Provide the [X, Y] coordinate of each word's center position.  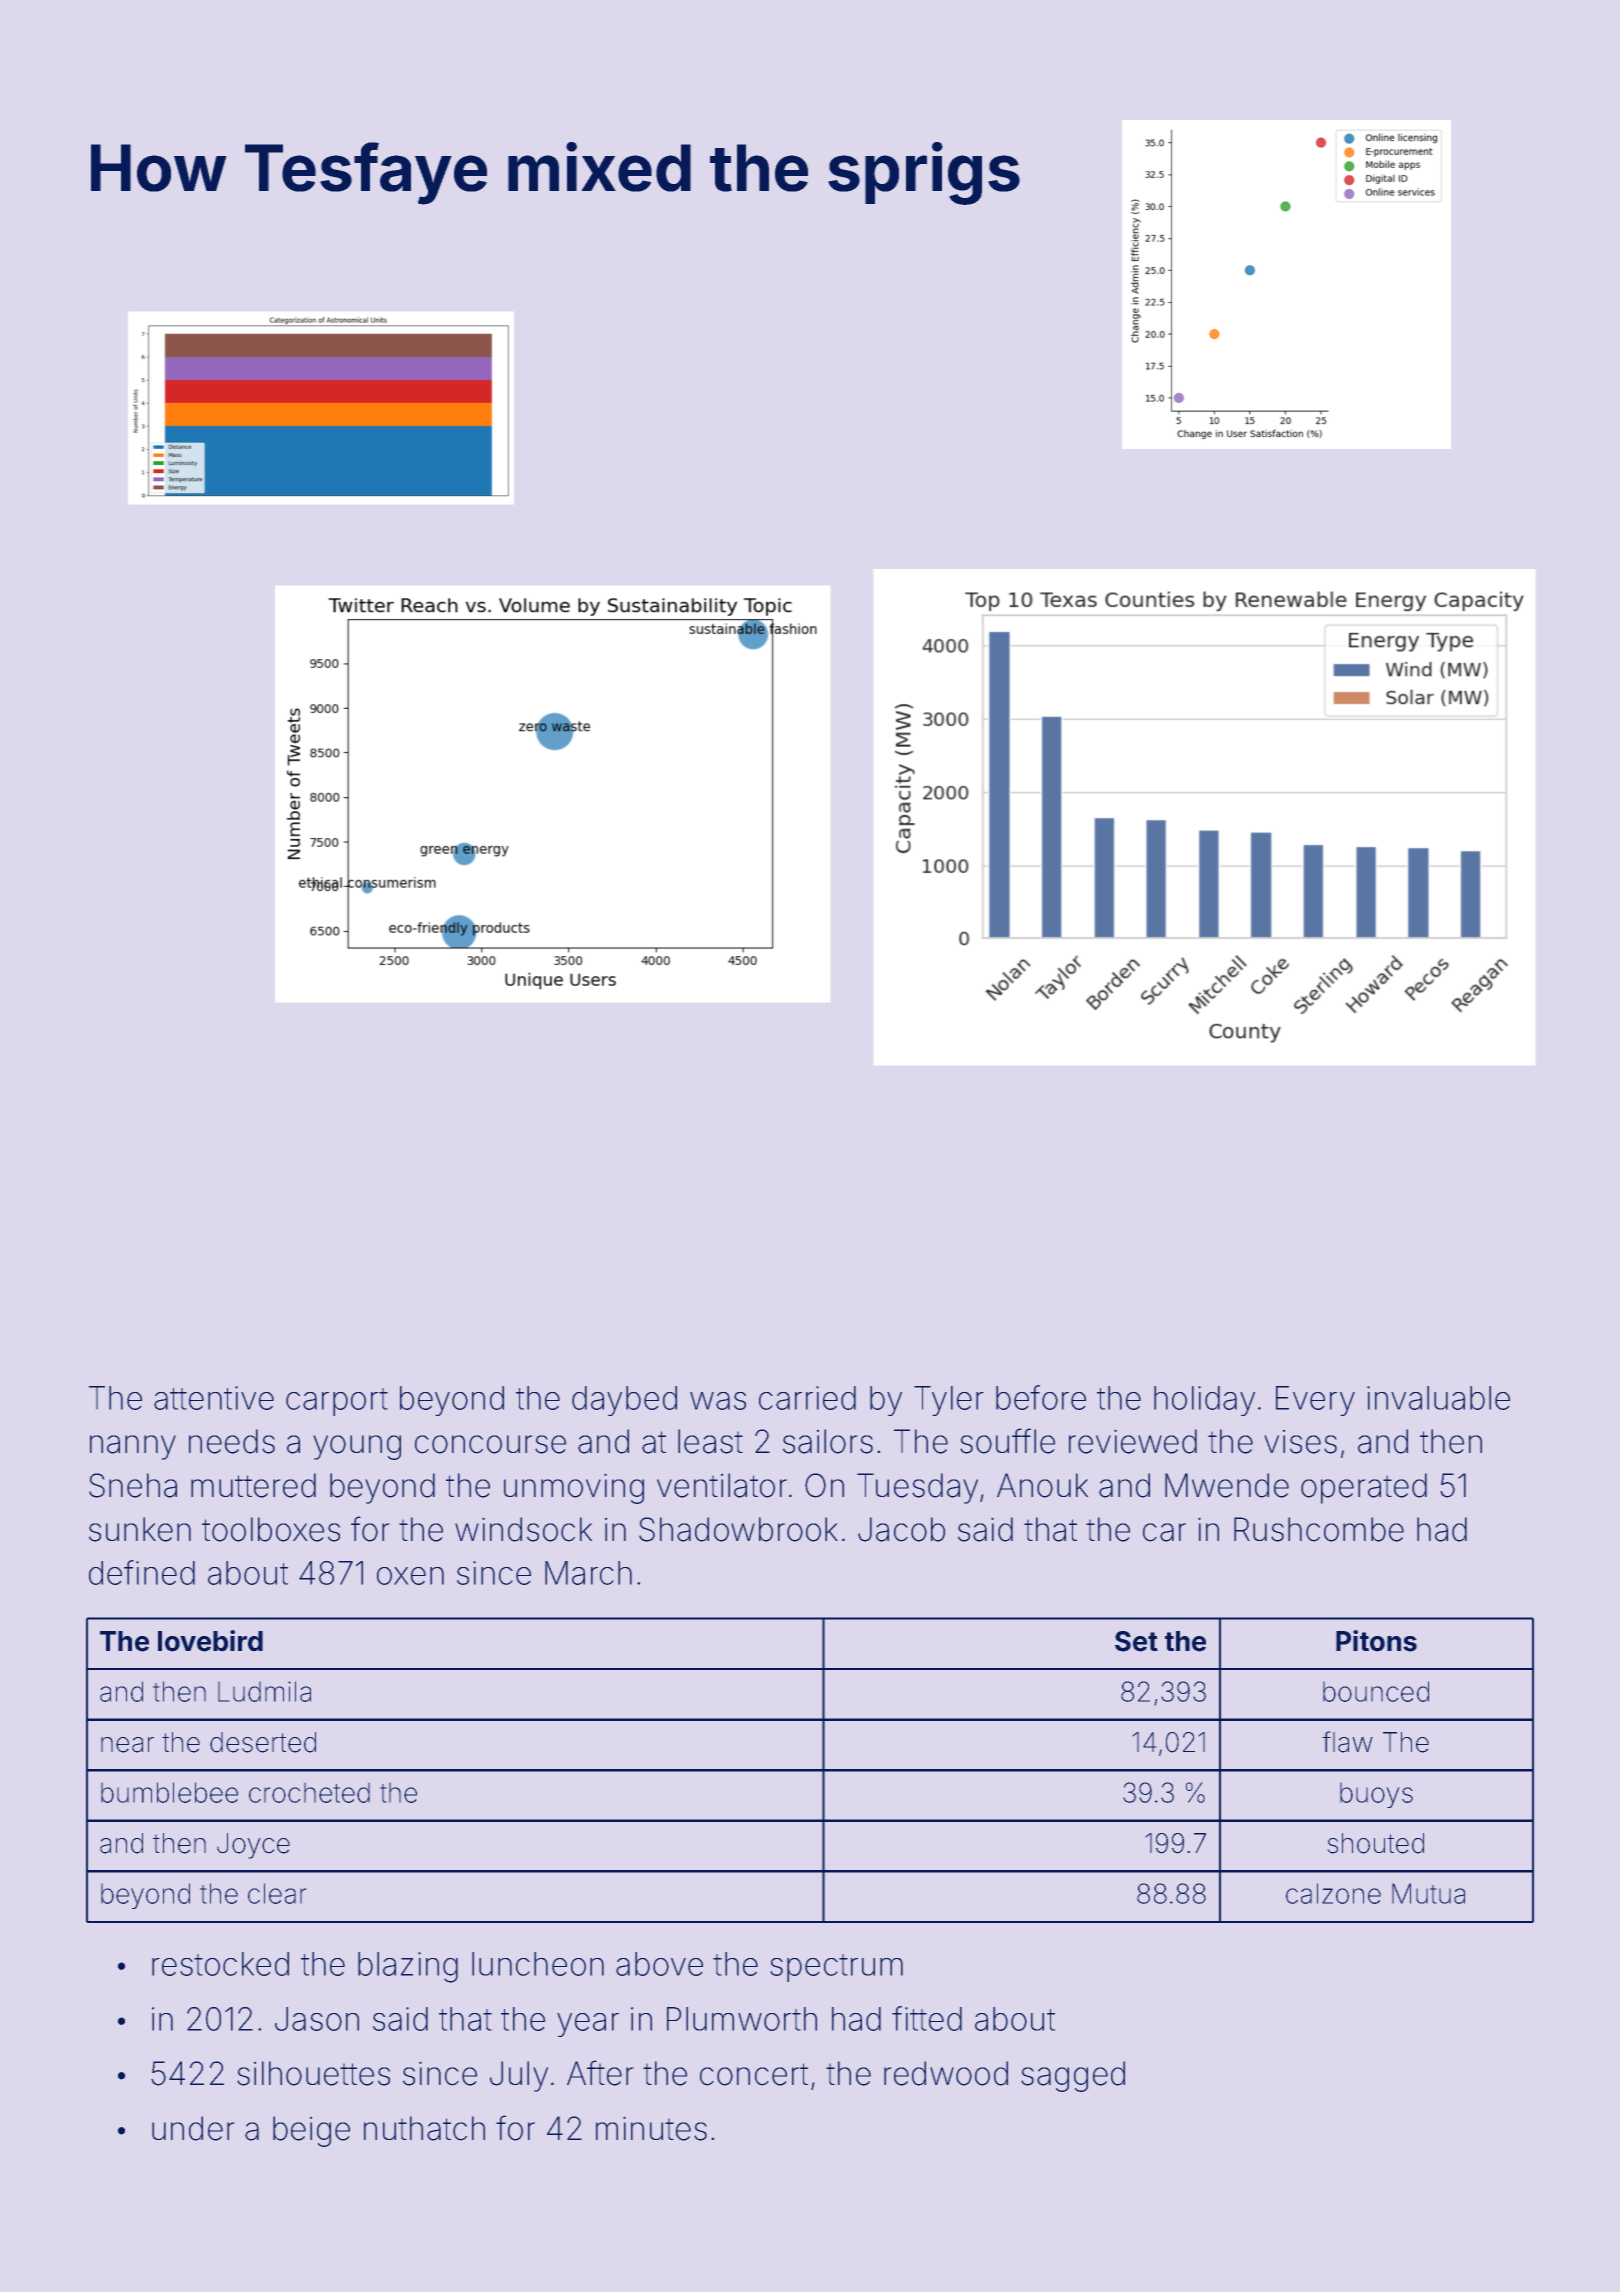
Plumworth [742, 2019]
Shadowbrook [738, 1529]
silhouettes [313, 2073]
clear [277, 1893]
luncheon [538, 1964]
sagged [1073, 2076]
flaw [1347, 1742]
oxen [410, 1576]
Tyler [949, 1401]
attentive [214, 1398]
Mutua [1428, 1893]
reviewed [1133, 1441]
